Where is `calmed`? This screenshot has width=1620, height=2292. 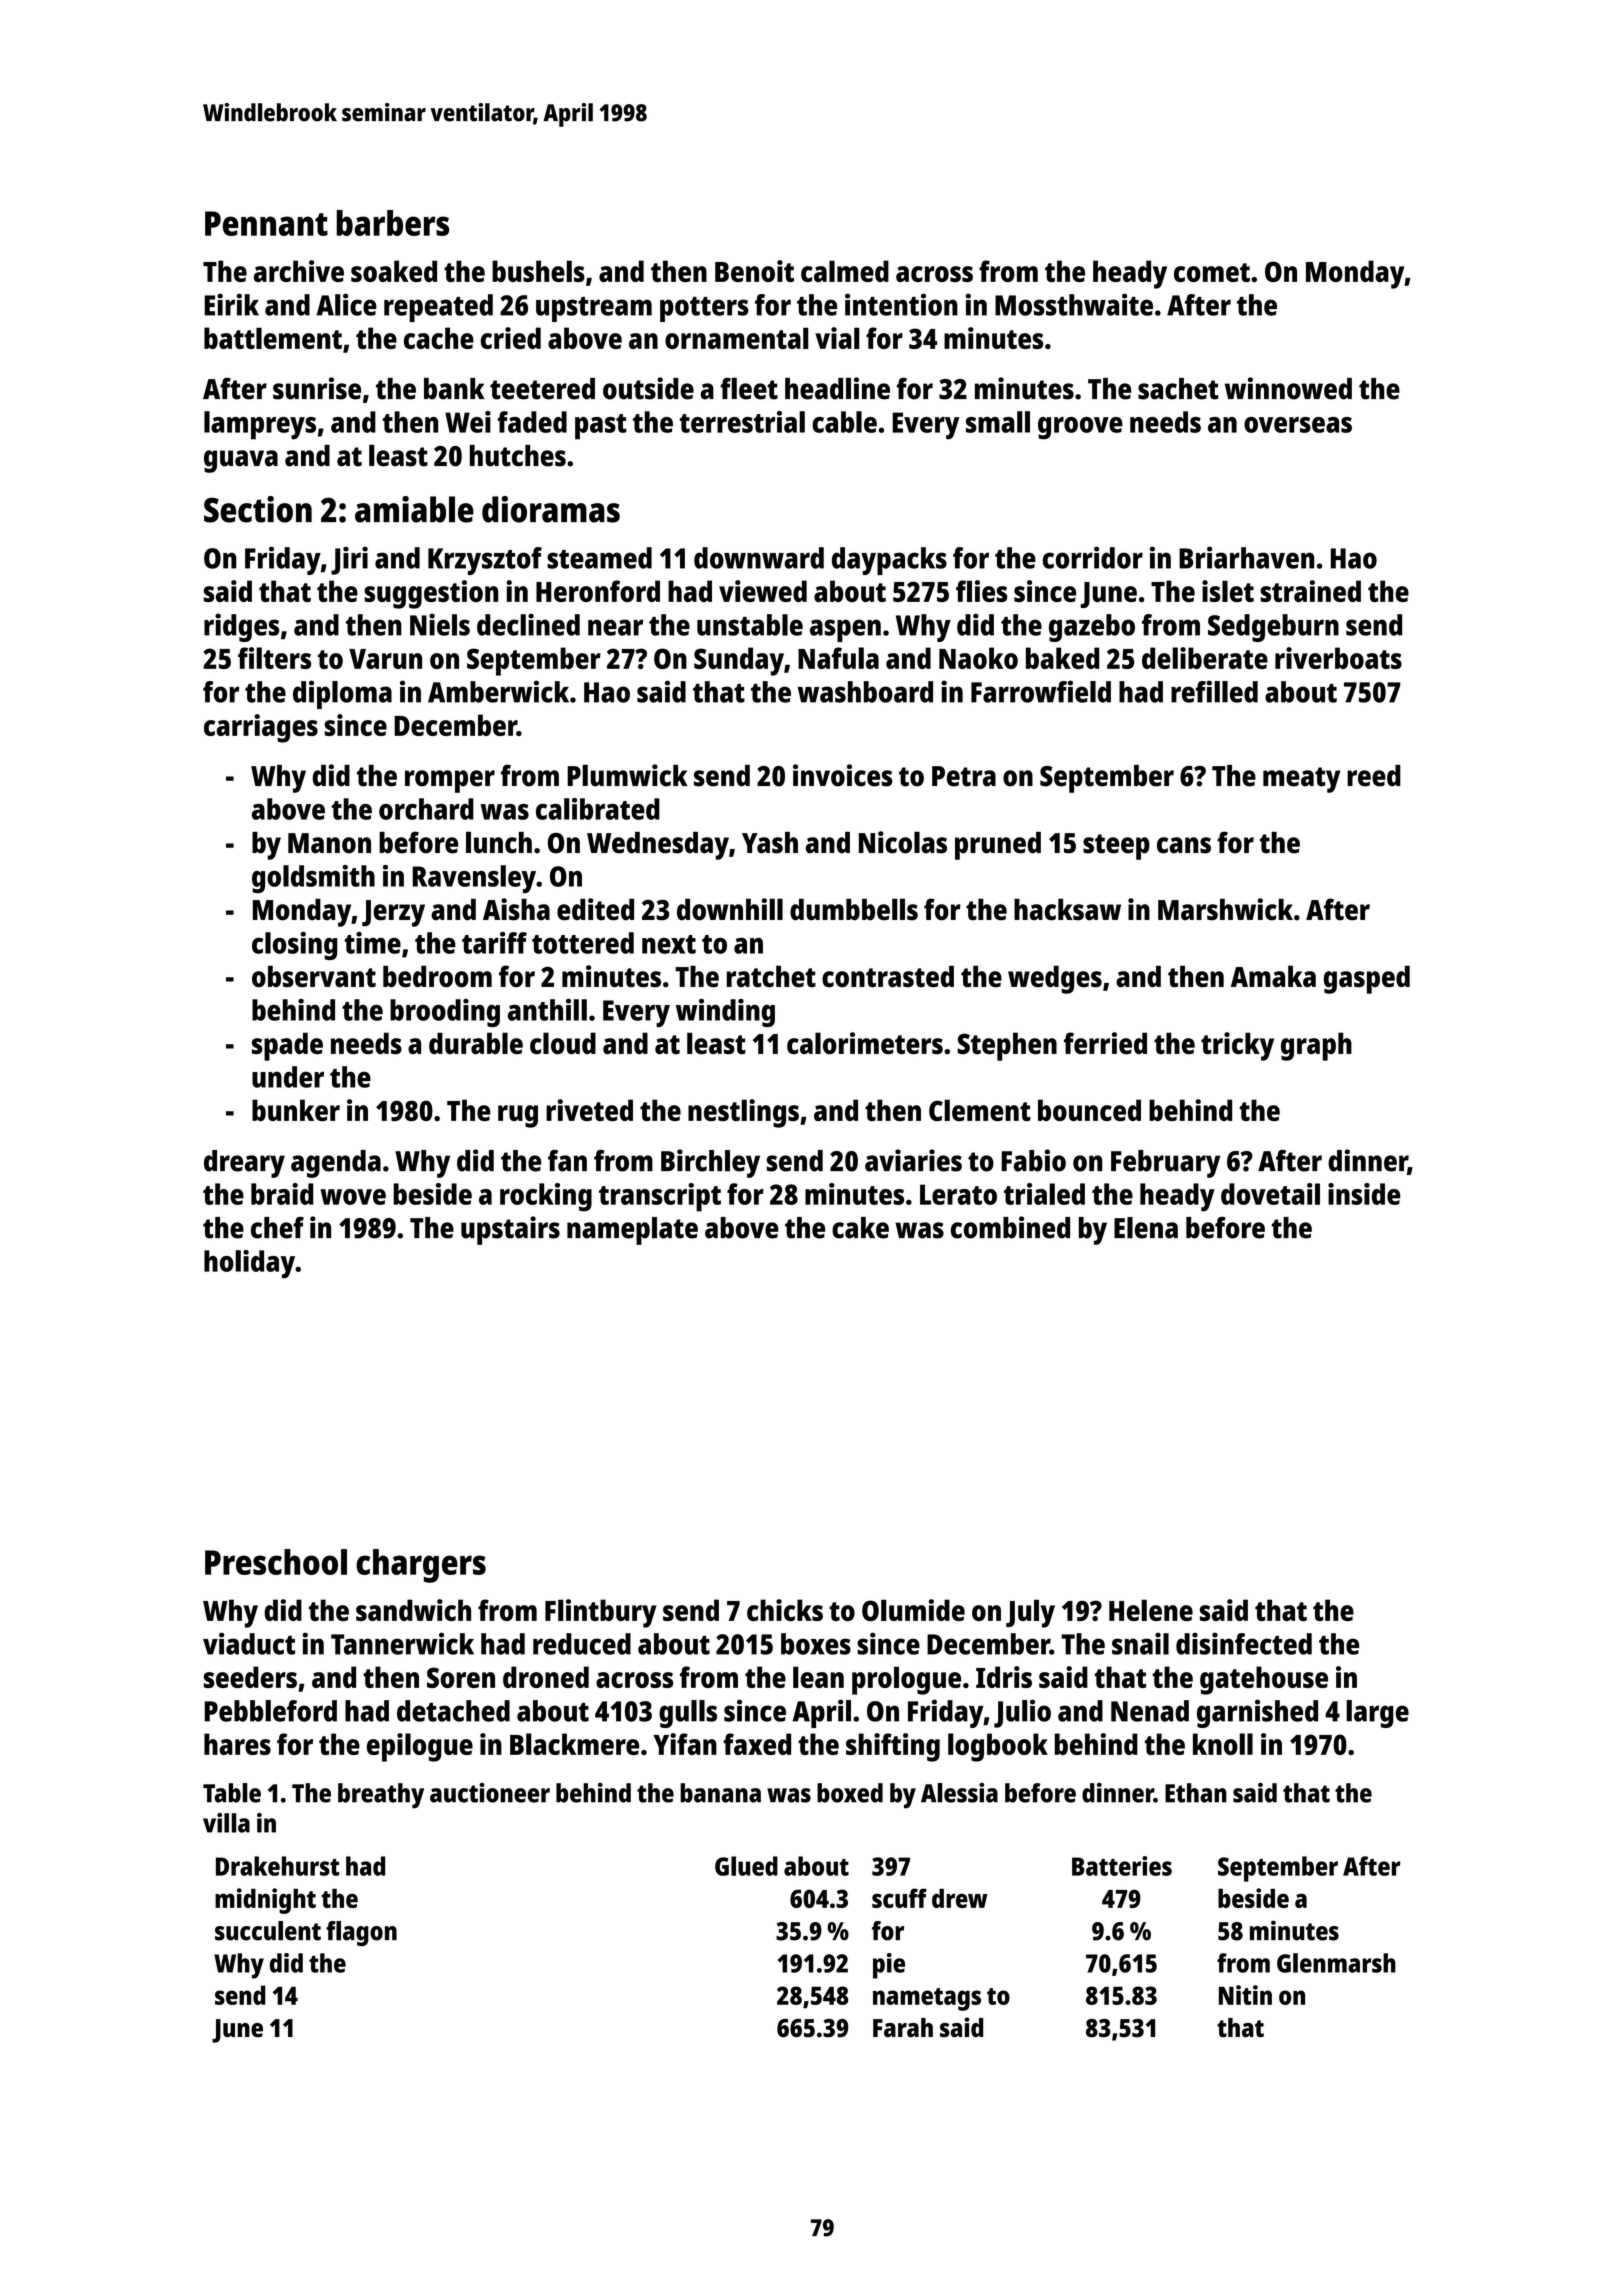 calmed is located at coordinates (845, 271).
